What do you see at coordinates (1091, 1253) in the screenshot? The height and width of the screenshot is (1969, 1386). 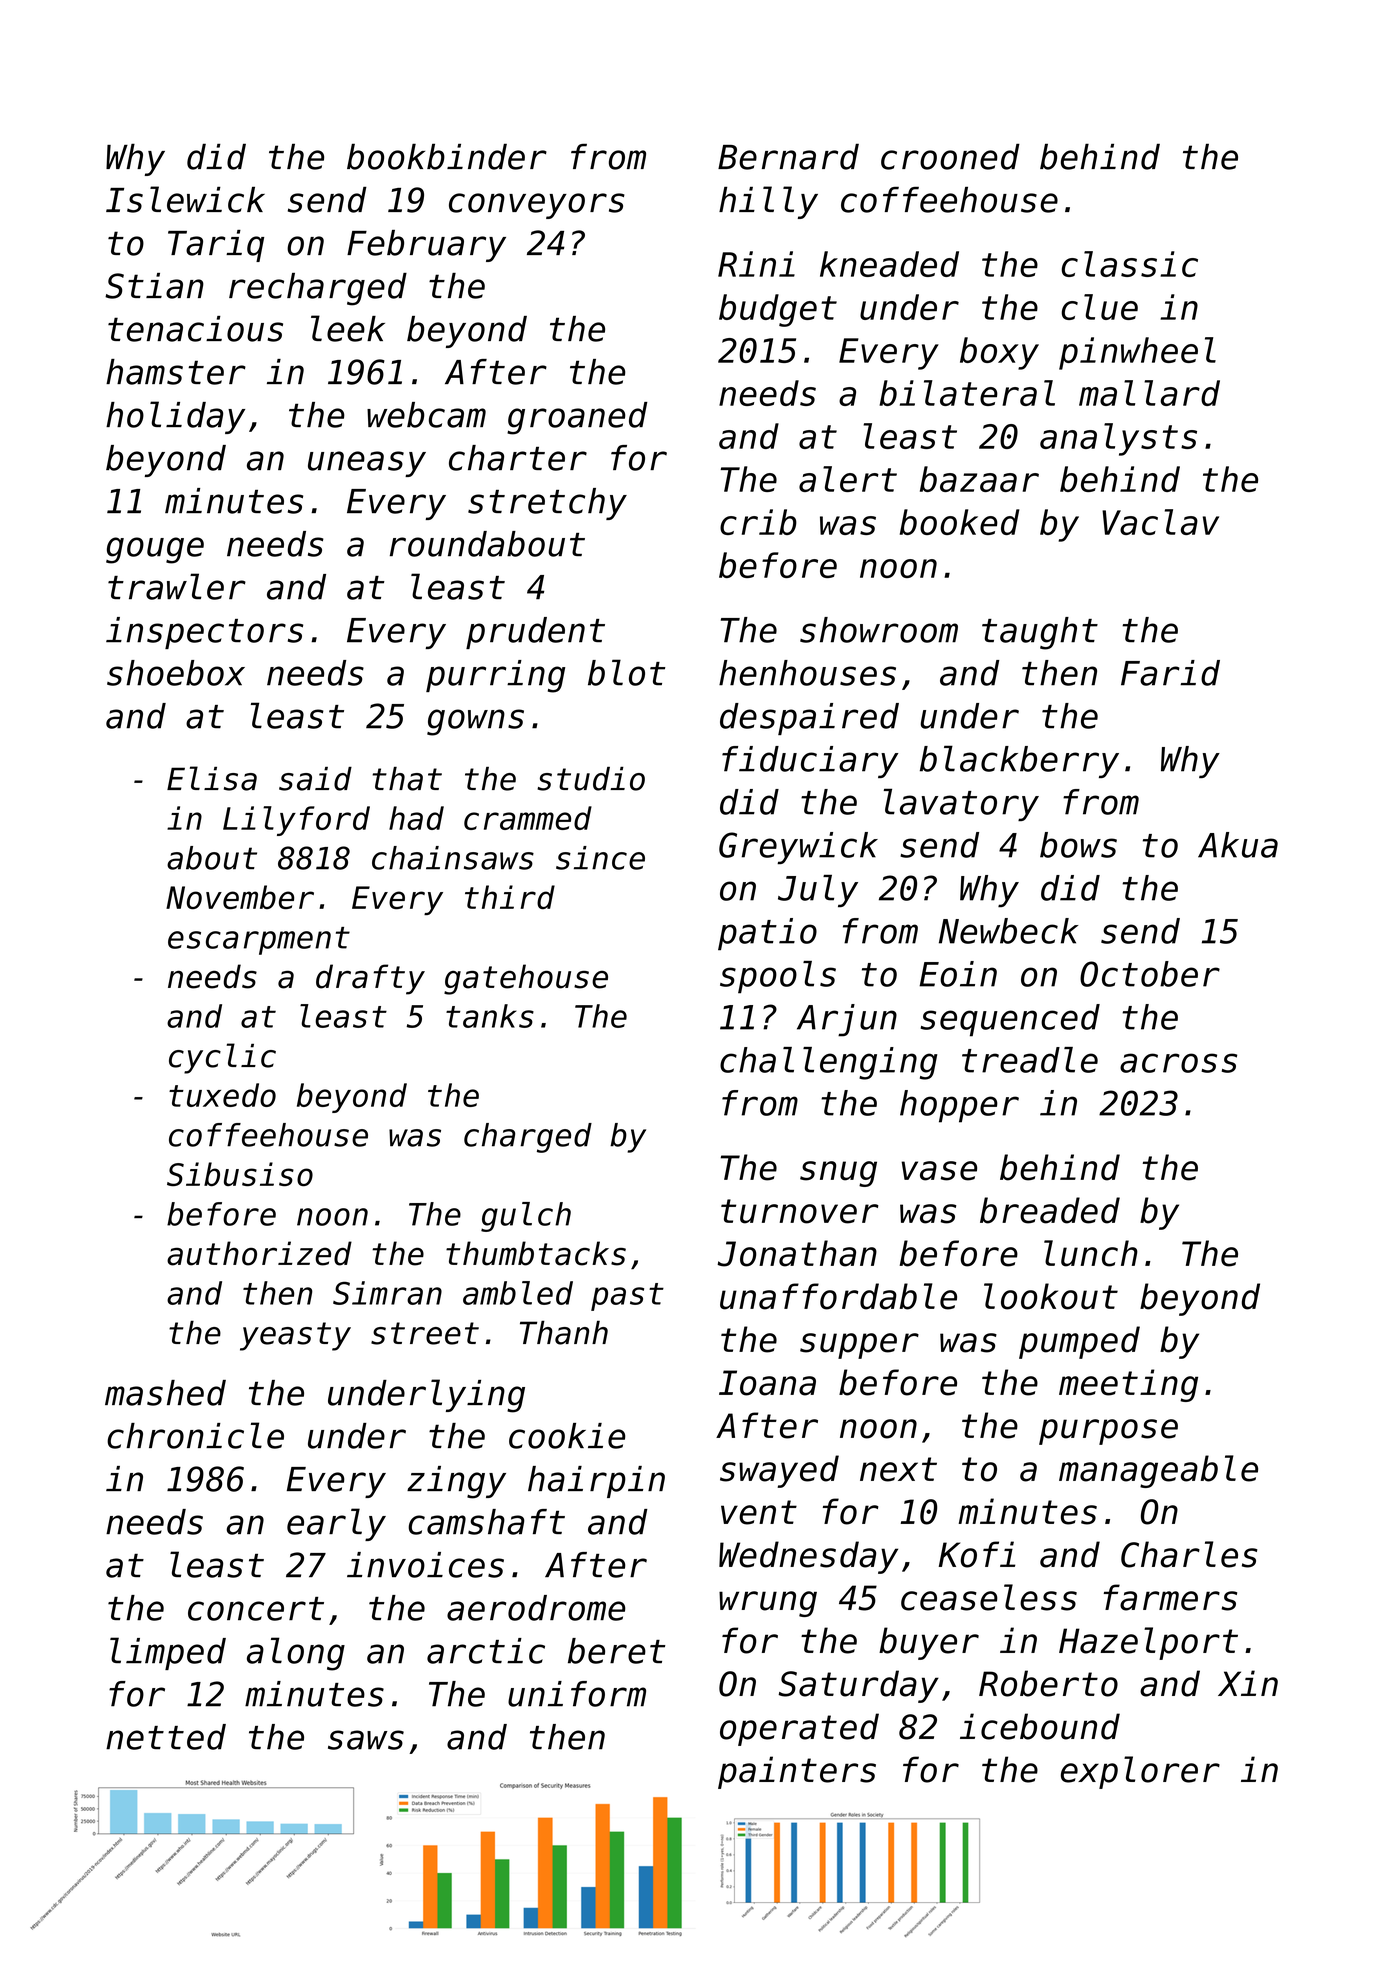 I see `lunch` at bounding box center [1091, 1253].
